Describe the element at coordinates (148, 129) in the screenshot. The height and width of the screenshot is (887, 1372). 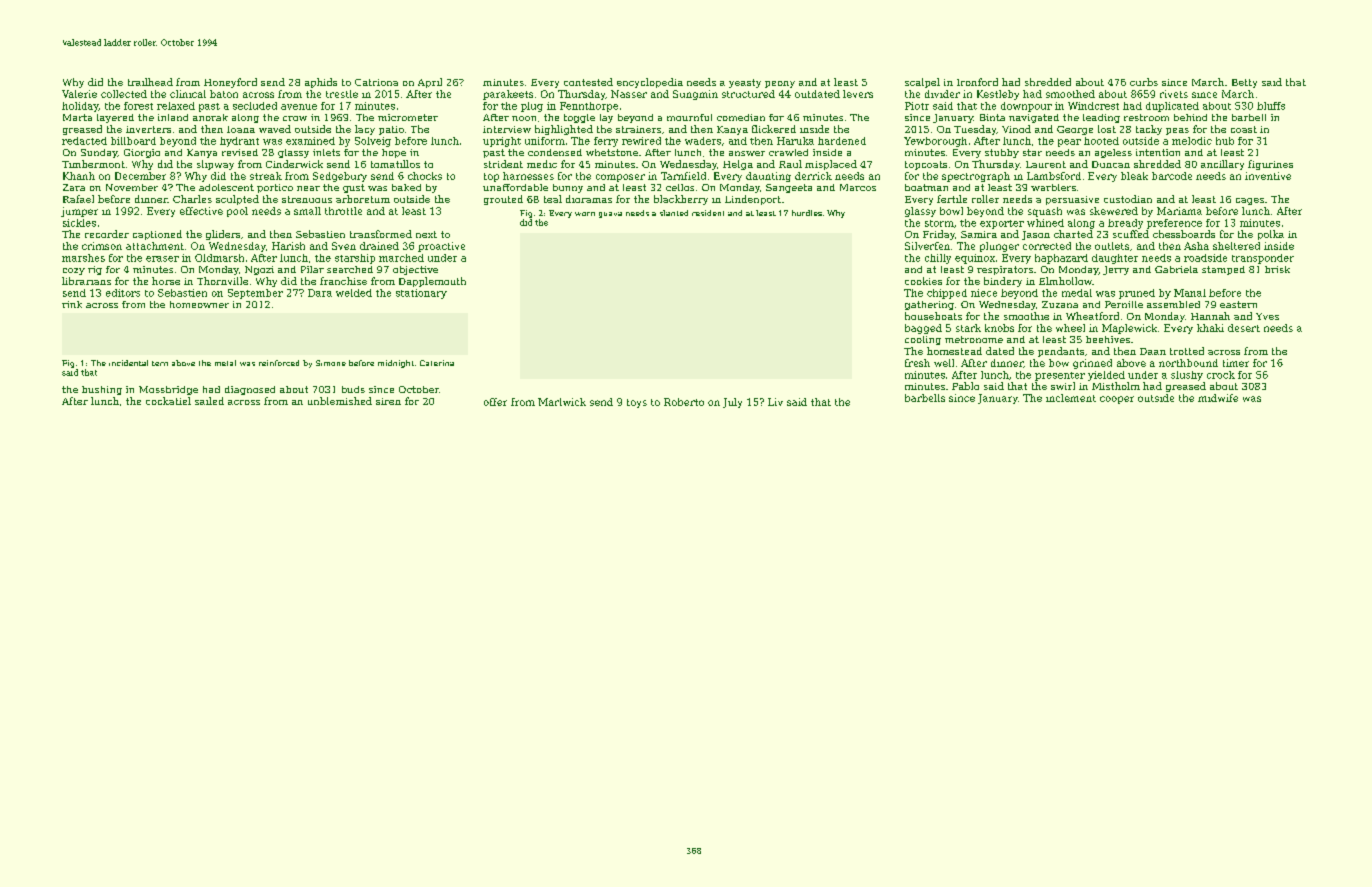
I see `inverters` at that location.
